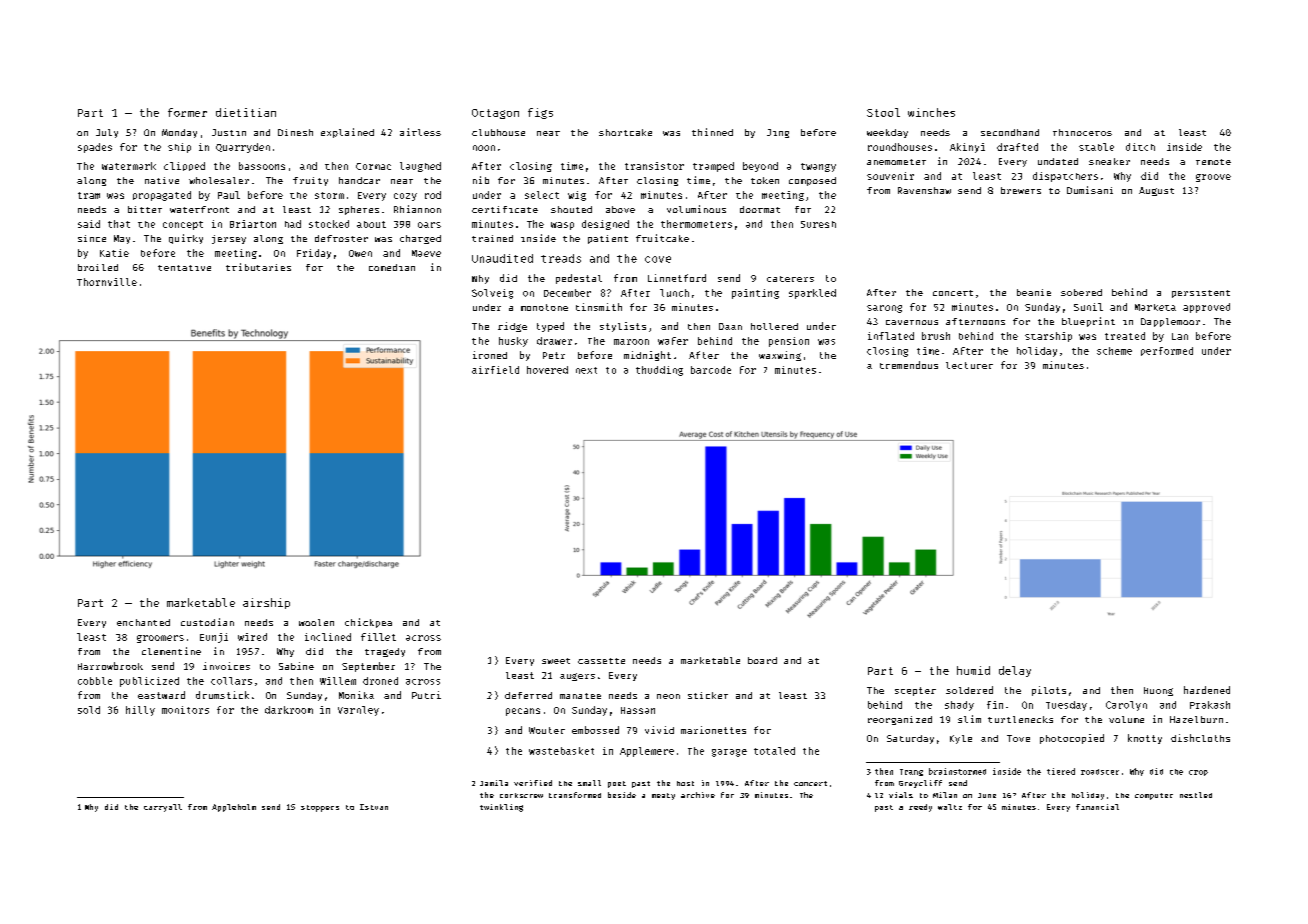  What do you see at coordinates (601, 661) in the screenshot?
I see `cassette` at bounding box center [601, 661].
